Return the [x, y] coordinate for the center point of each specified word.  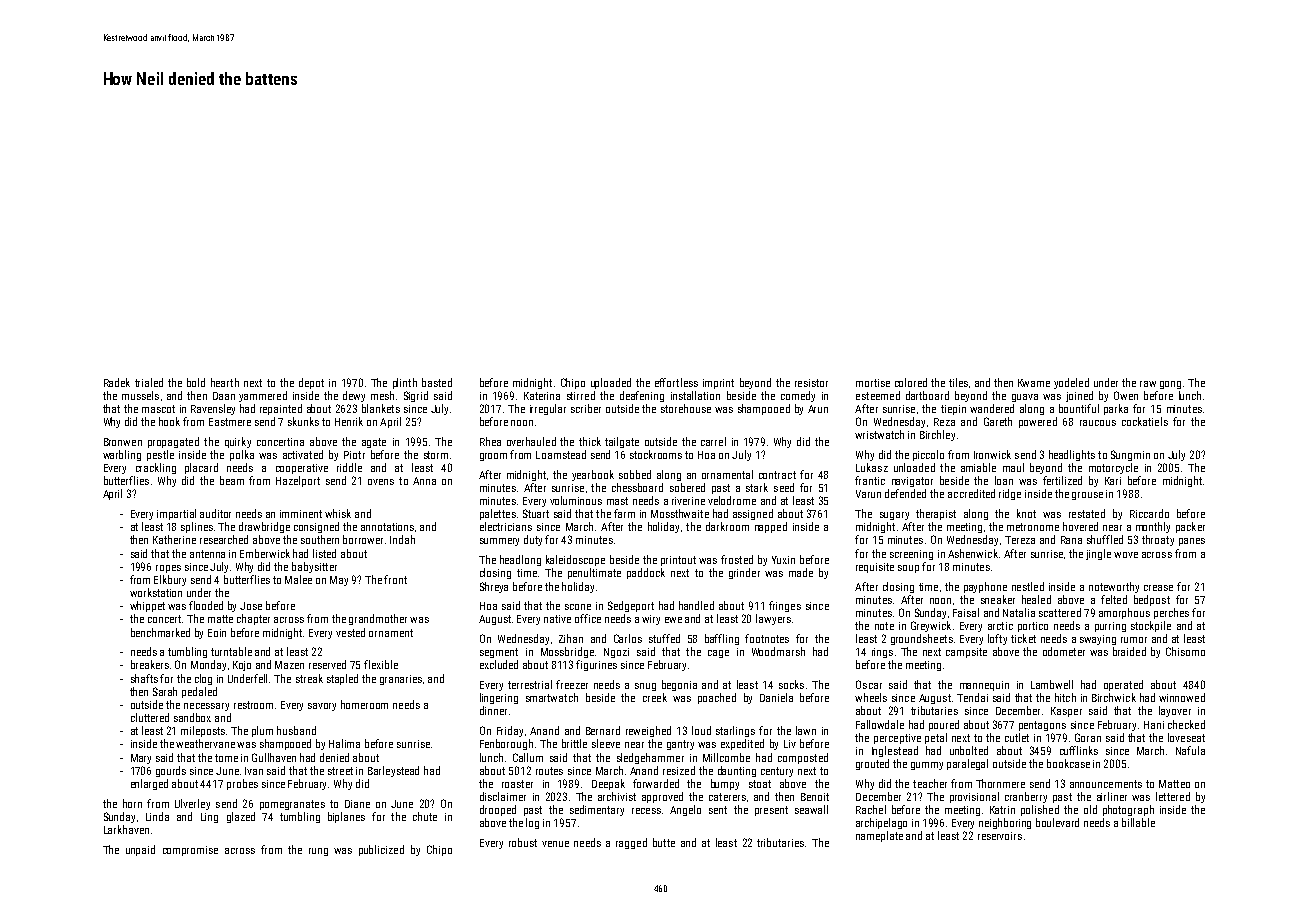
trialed [149, 382]
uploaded [611, 383]
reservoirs [1000, 836]
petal [936, 738]
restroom [253, 705]
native [557, 619]
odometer [1064, 651]
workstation [156, 592]
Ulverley [192, 804]
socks [791, 684]
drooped [498, 810]
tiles [958, 382]
